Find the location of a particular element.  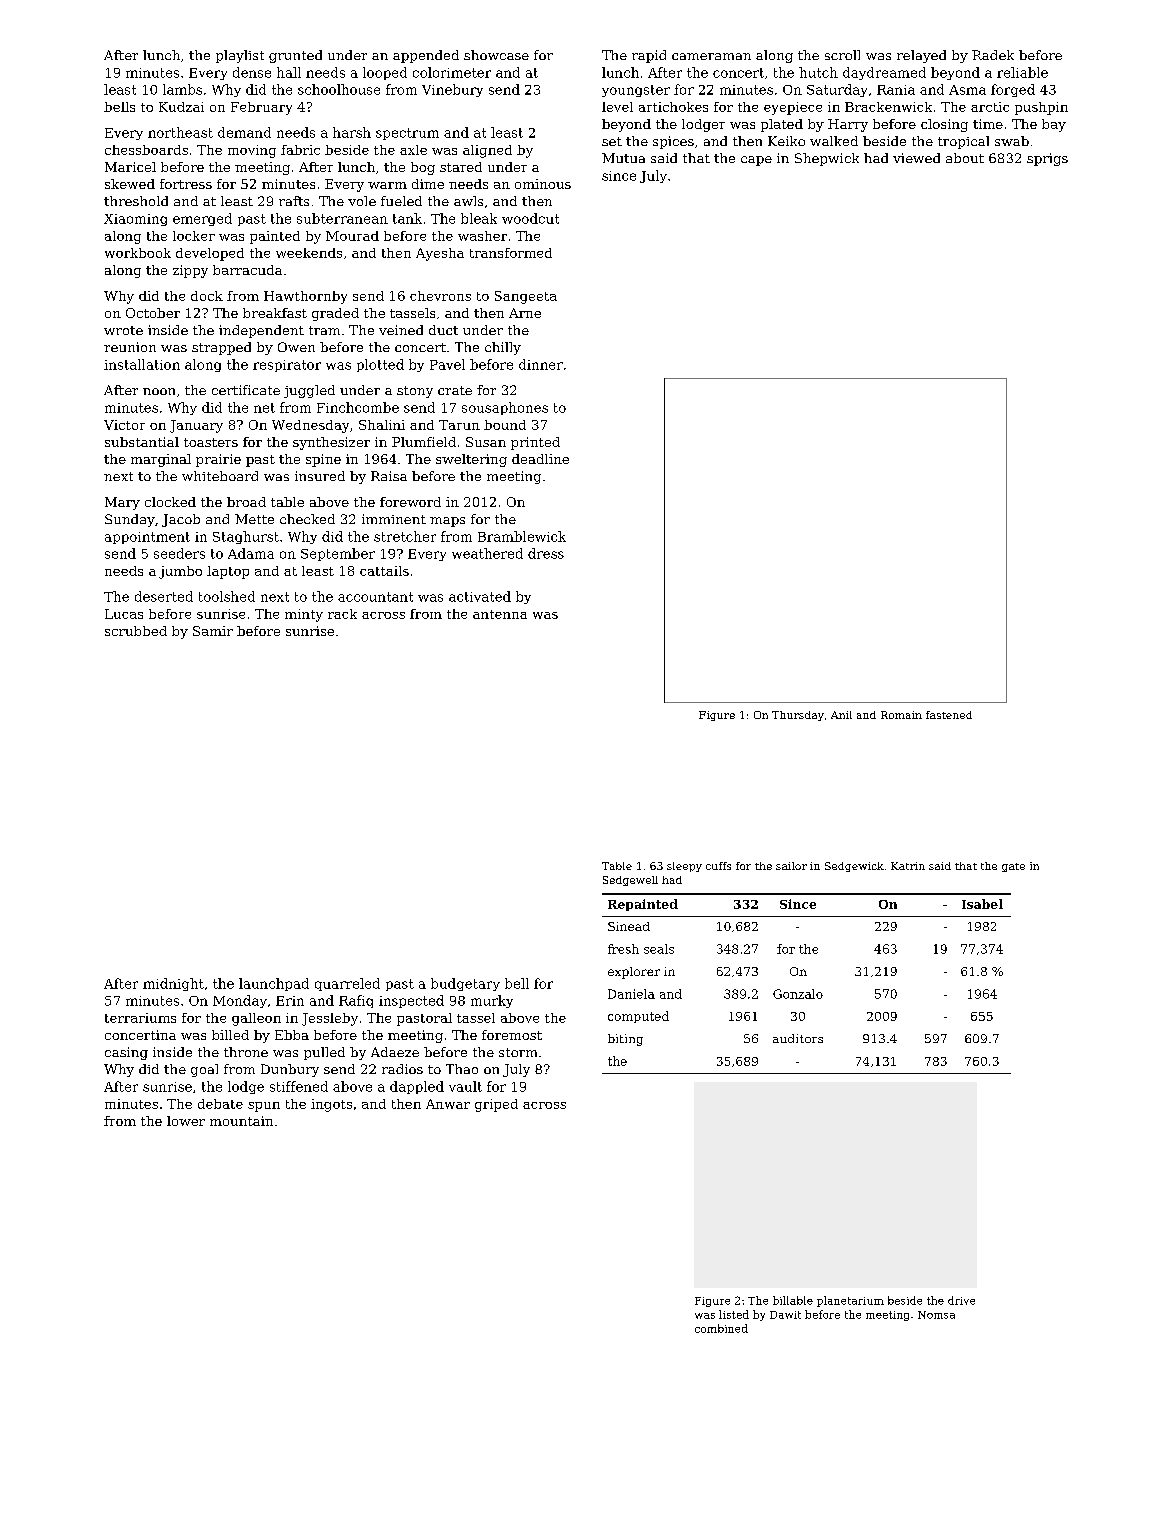

deadline is located at coordinates (540, 459).
